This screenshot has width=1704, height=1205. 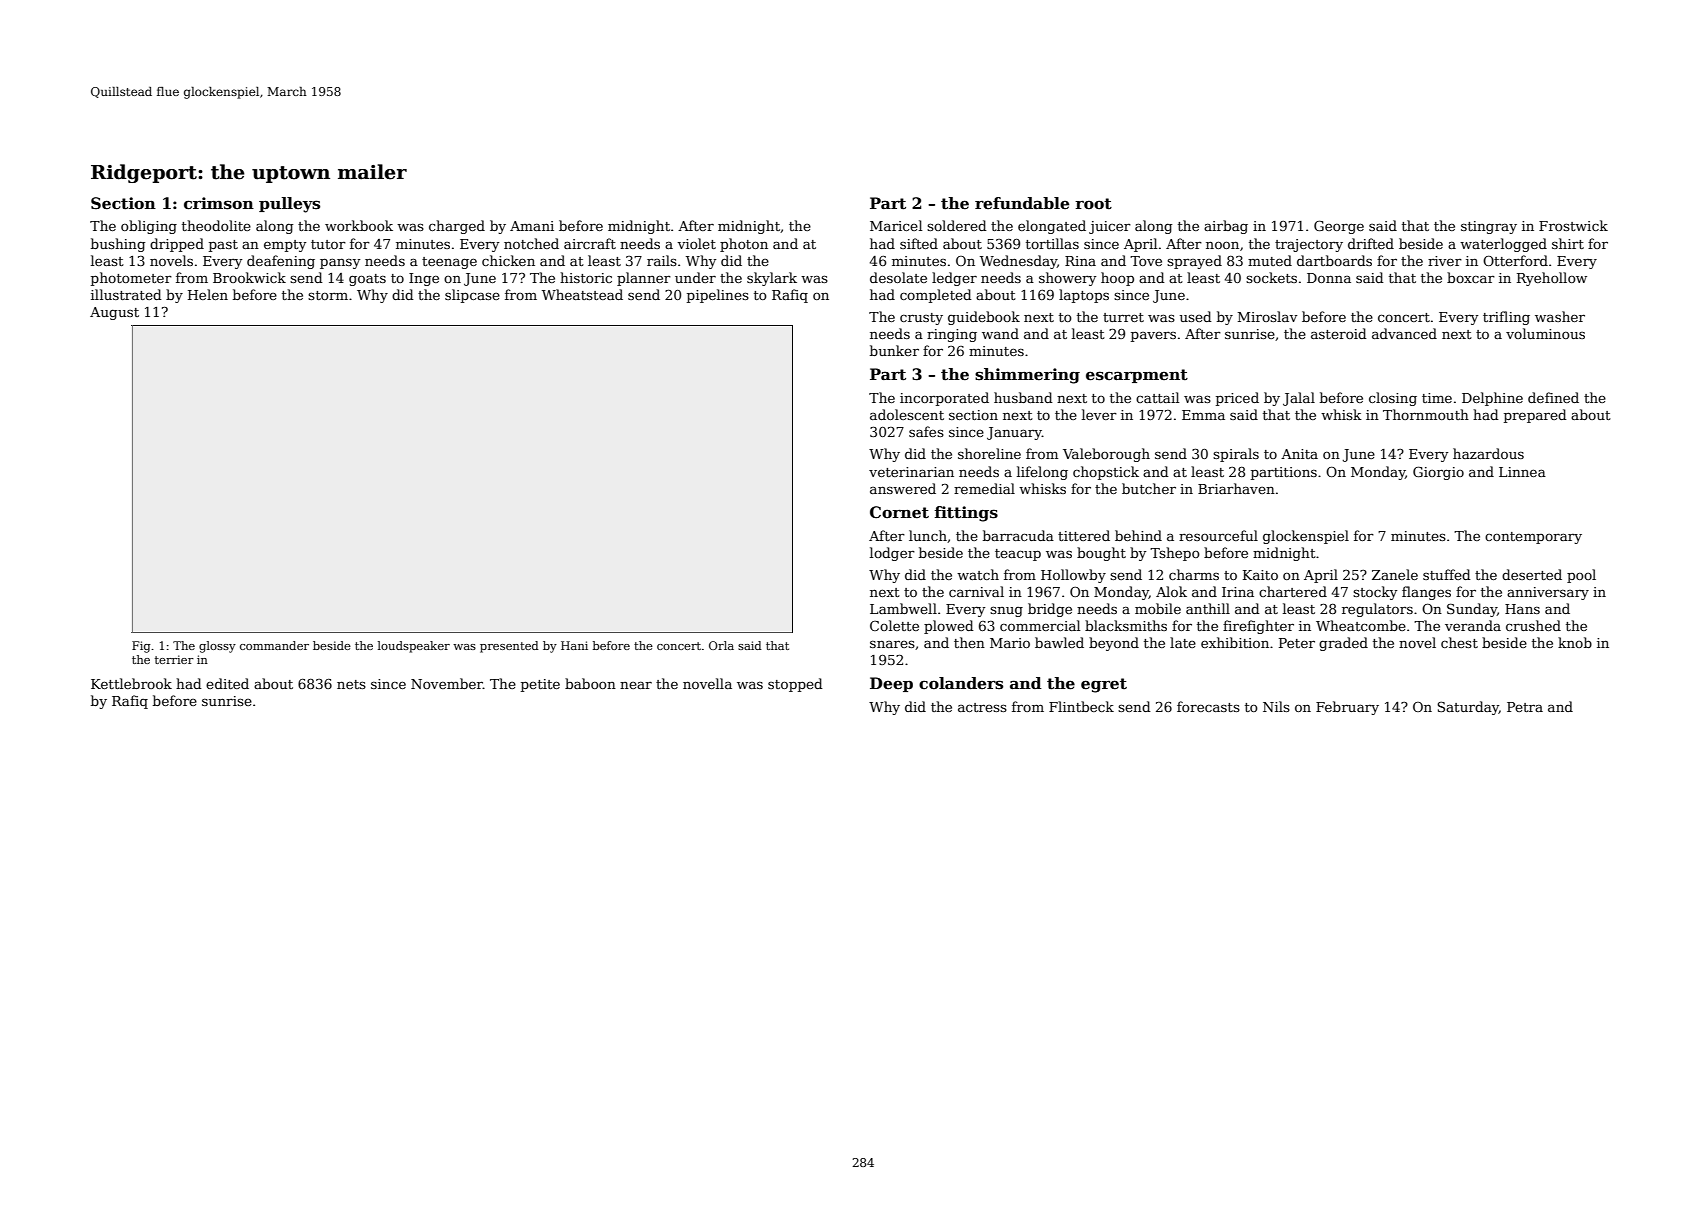 What do you see at coordinates (1552, 279) in the screenshot?
I see `Ryehollow` at bounding box center [1552, 279].
